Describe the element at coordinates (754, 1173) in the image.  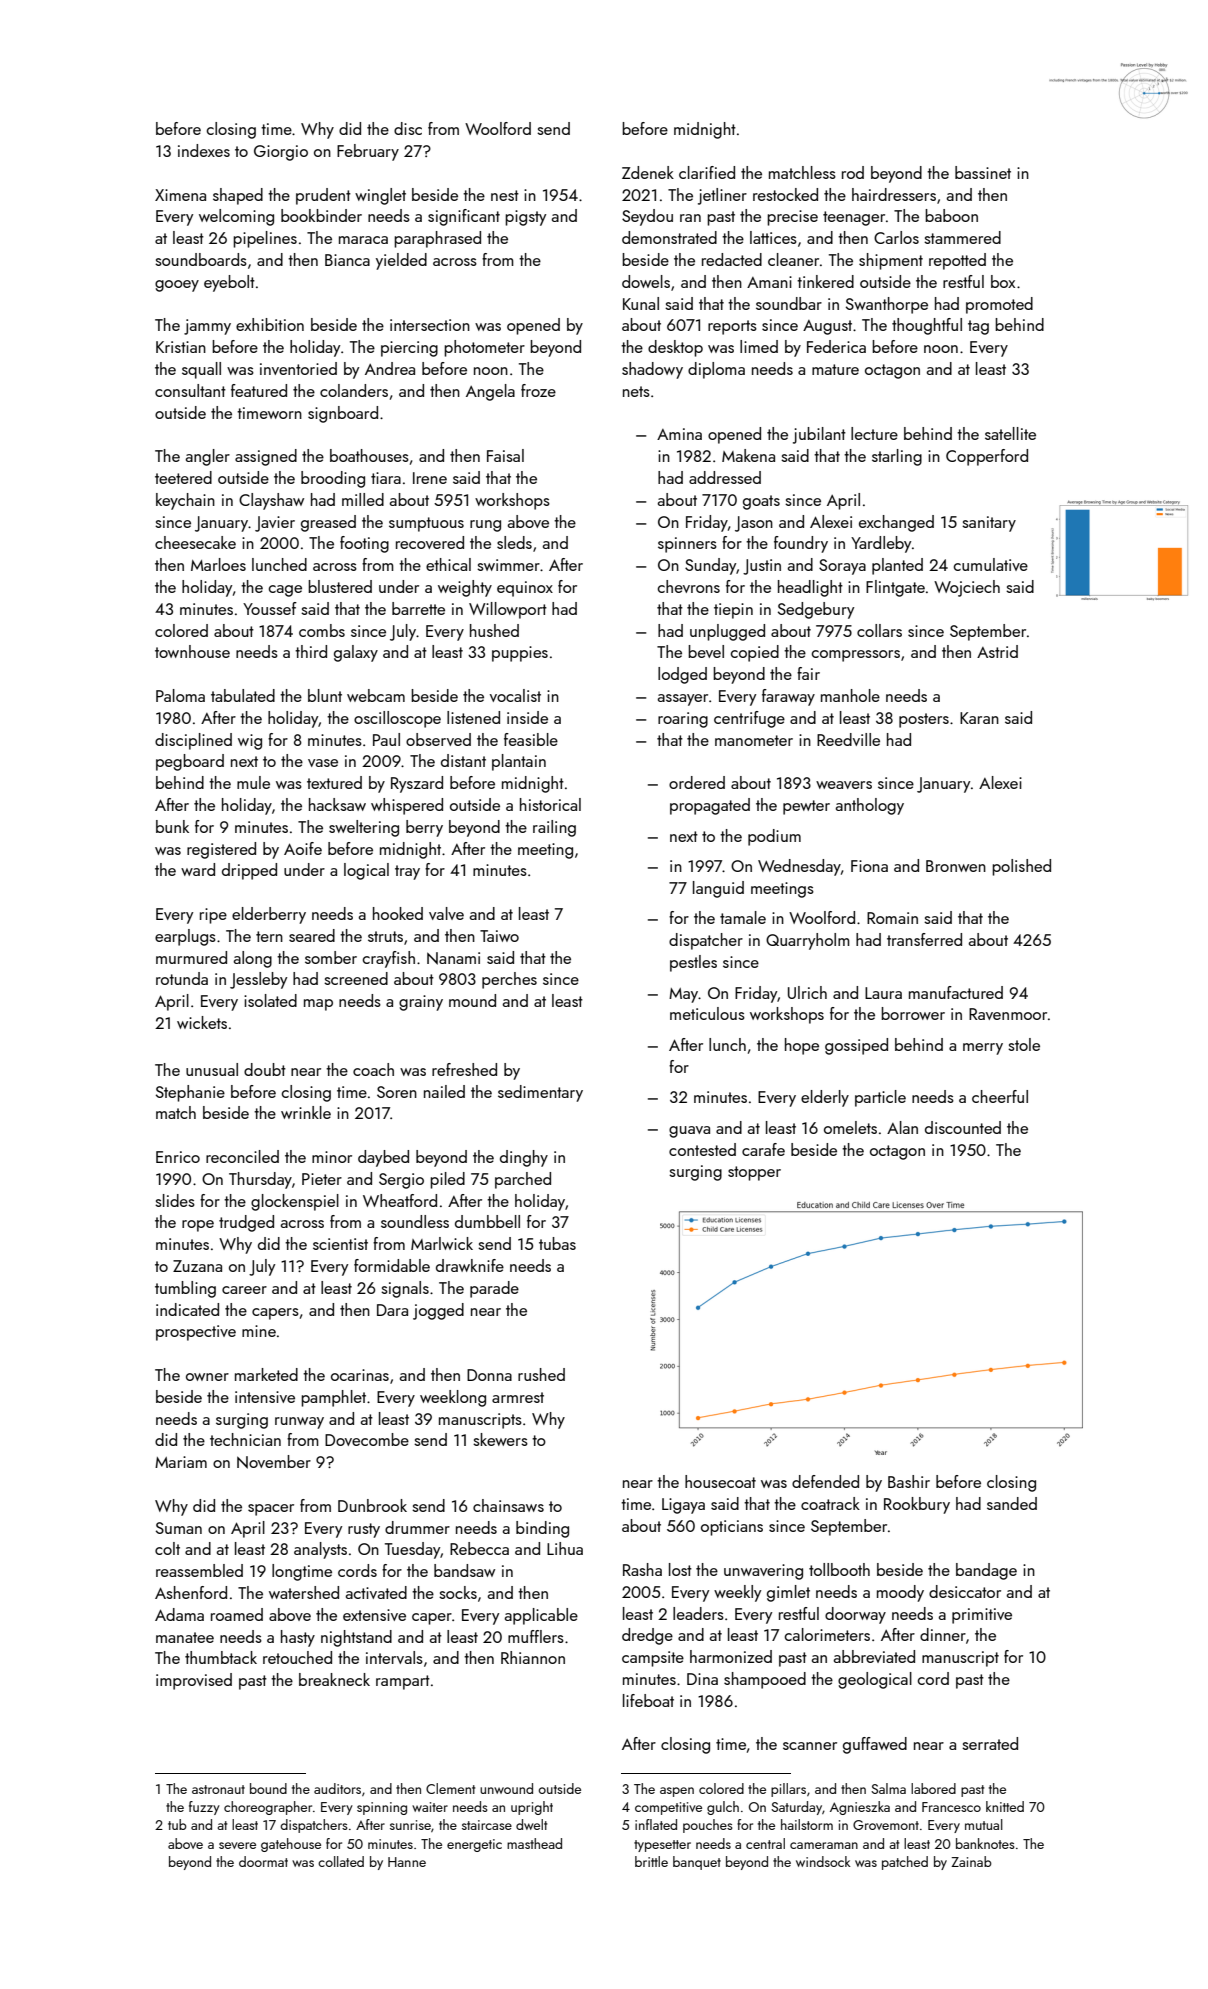
I see `stopper` at that location.
